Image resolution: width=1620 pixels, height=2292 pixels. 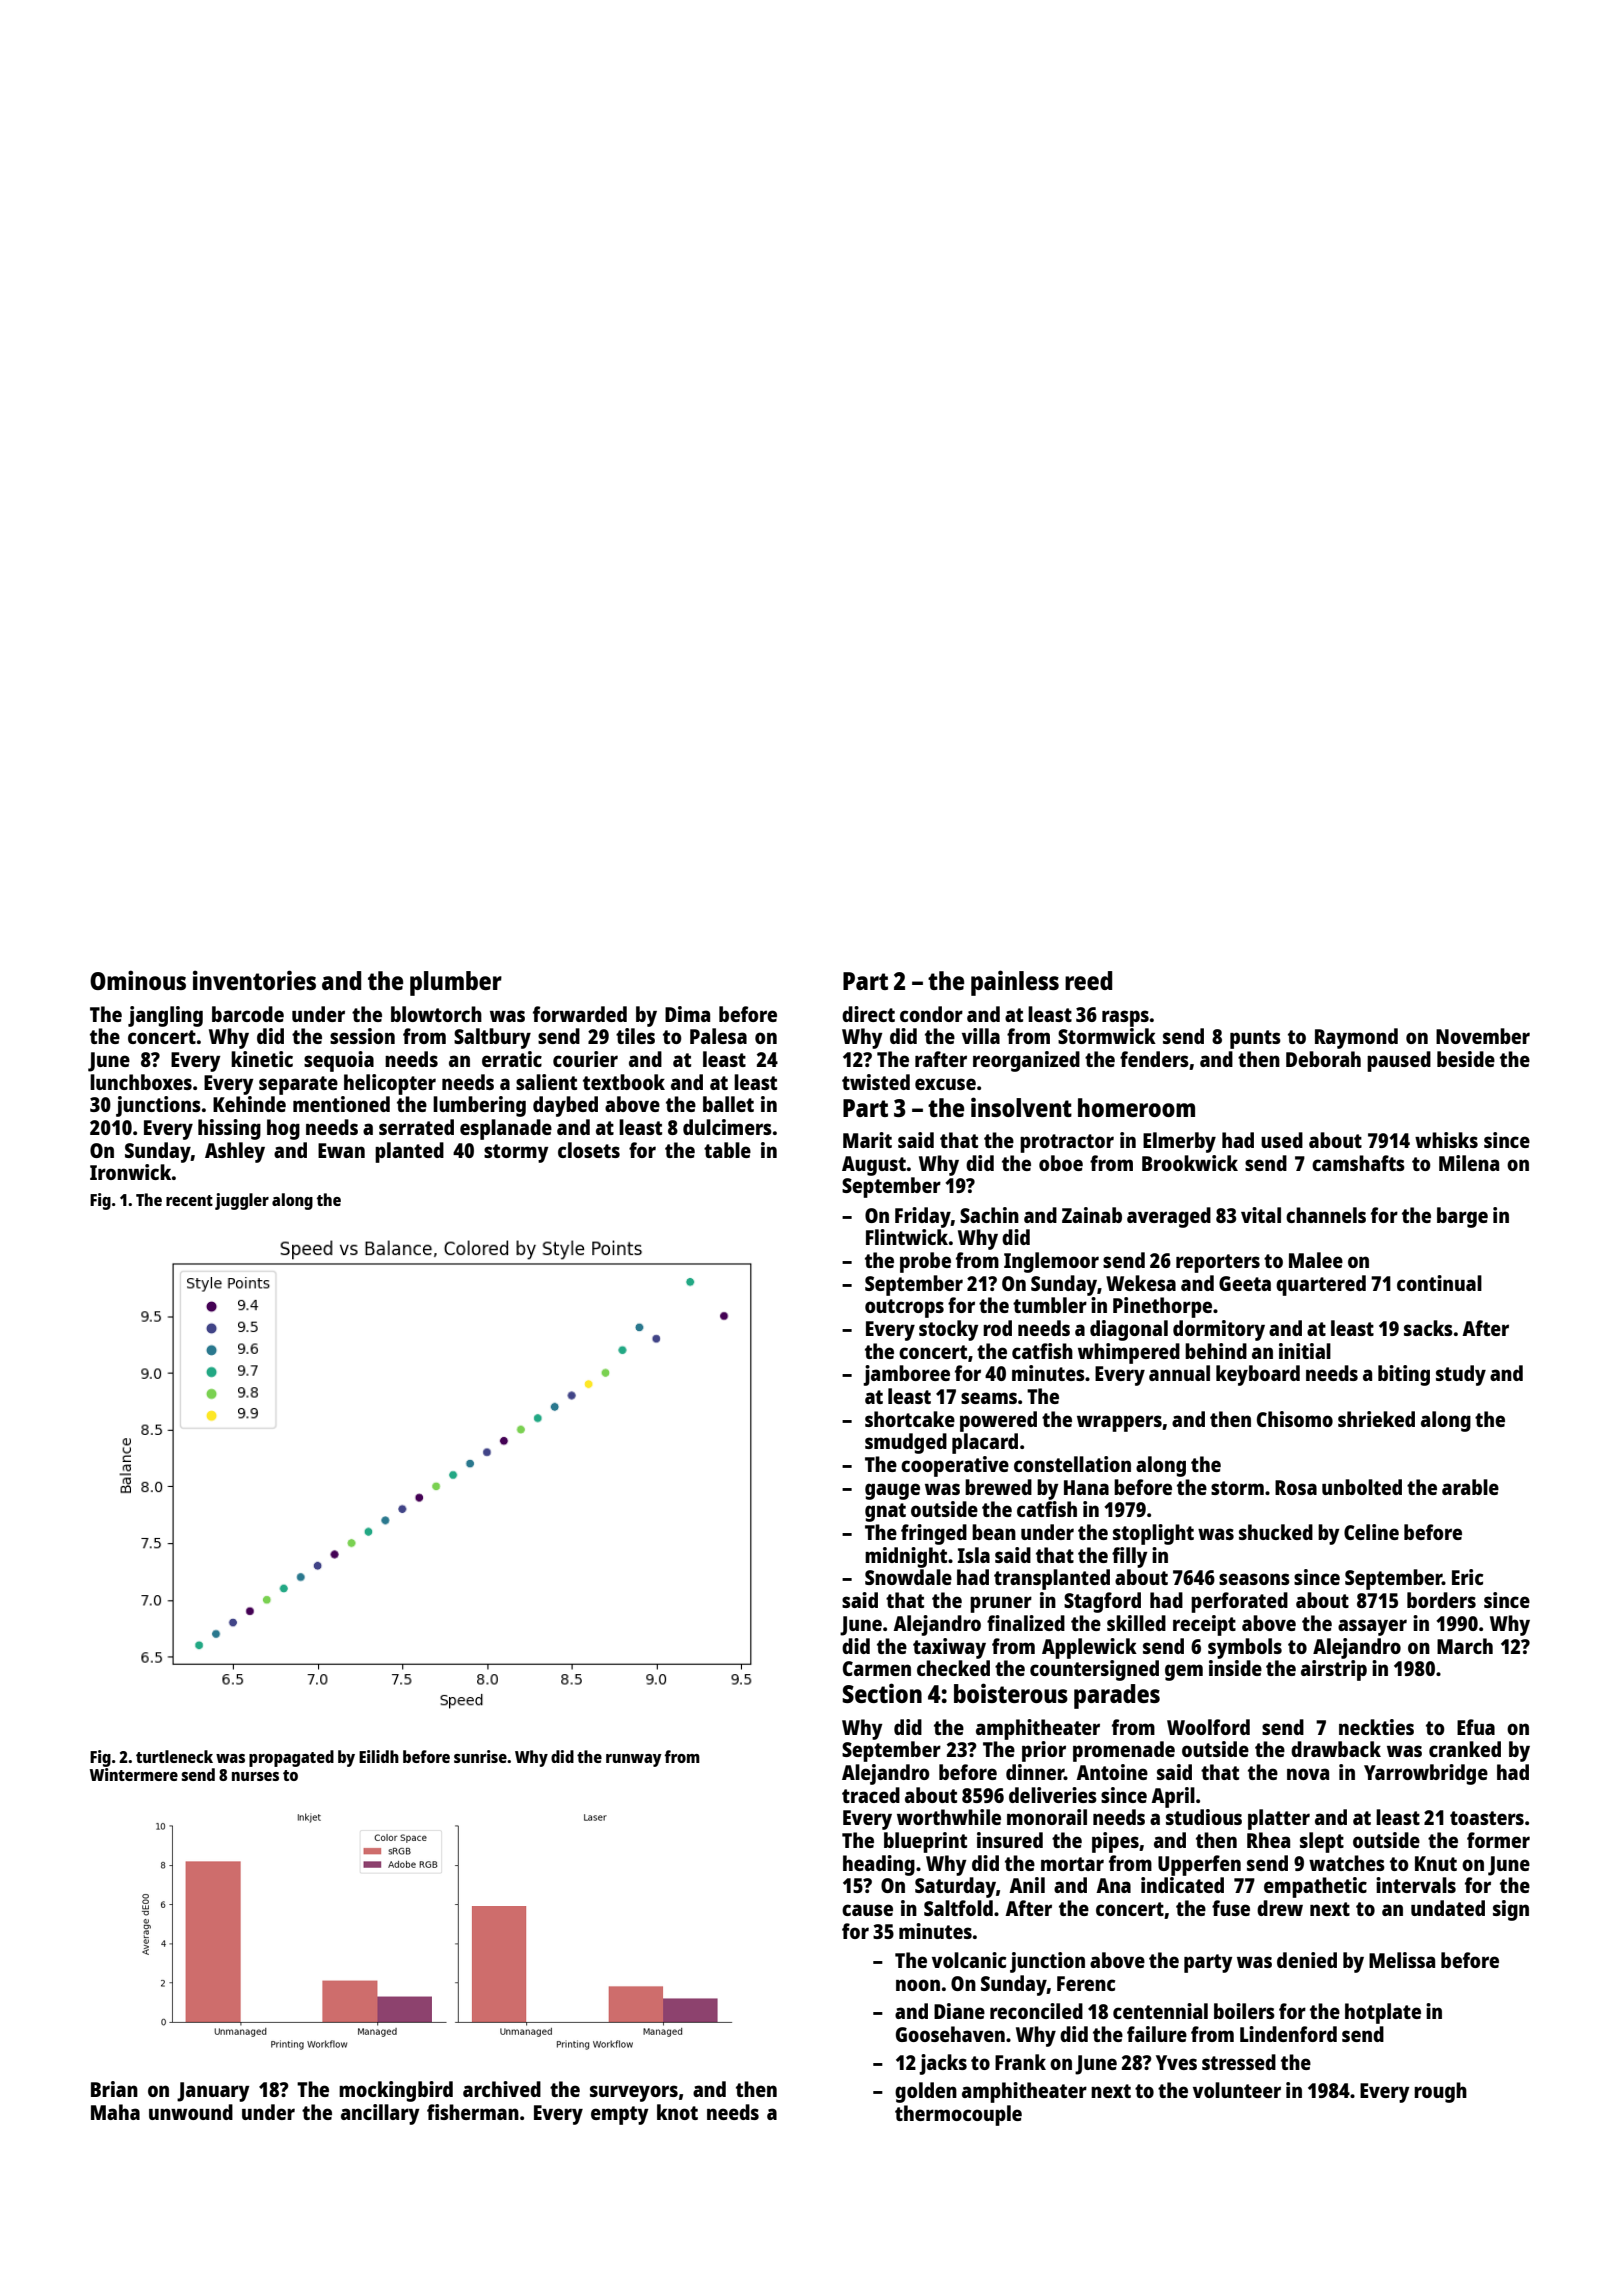 What do you see at coordinates (1088, 980) in the document?
I see `reed` at bounding box center [1088, 980].
